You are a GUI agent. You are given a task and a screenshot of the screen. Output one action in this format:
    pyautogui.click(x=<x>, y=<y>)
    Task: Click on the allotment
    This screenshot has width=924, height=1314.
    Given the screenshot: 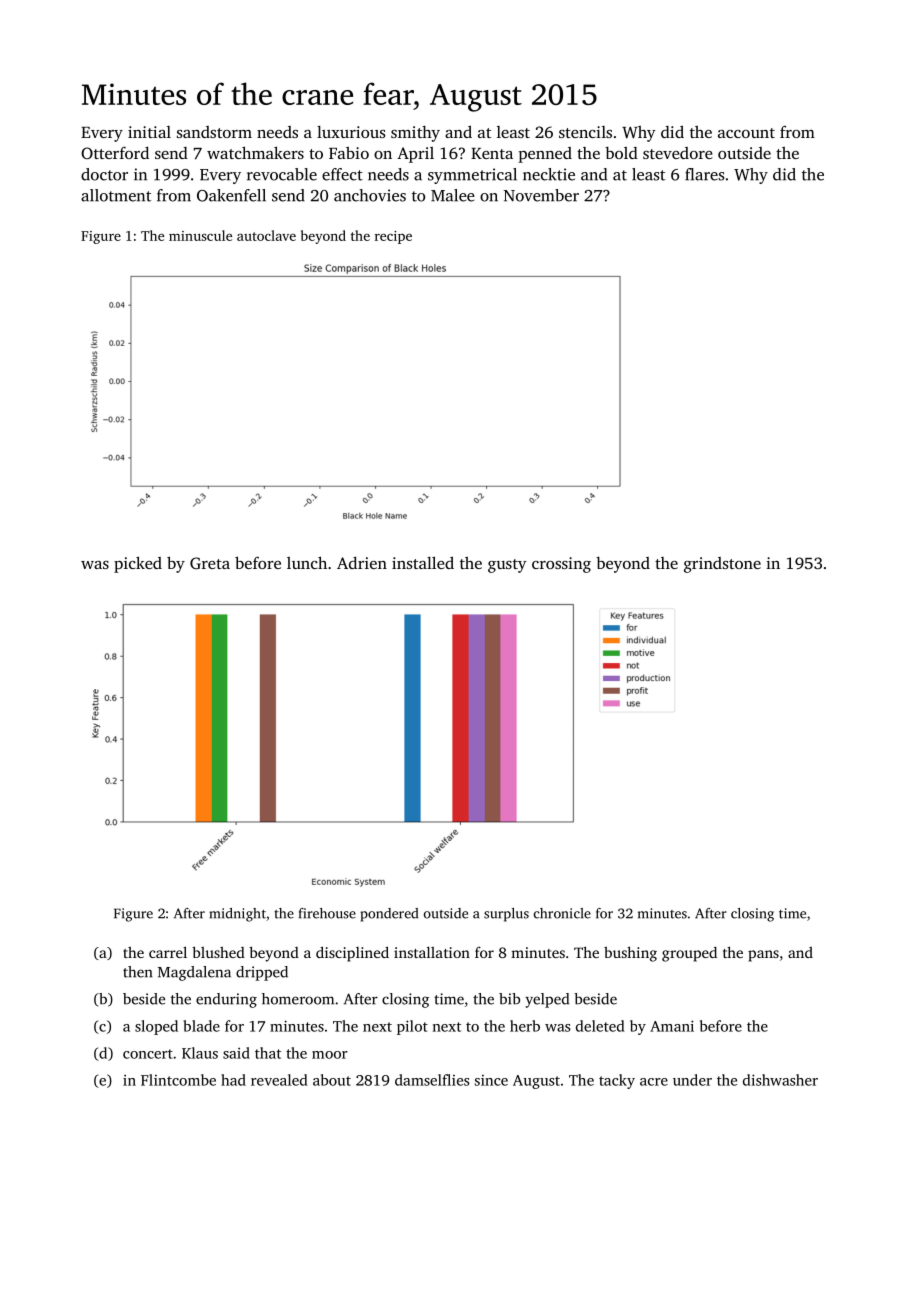 What is the action you would take?
    pyautogui.click(x=116, y=195)
